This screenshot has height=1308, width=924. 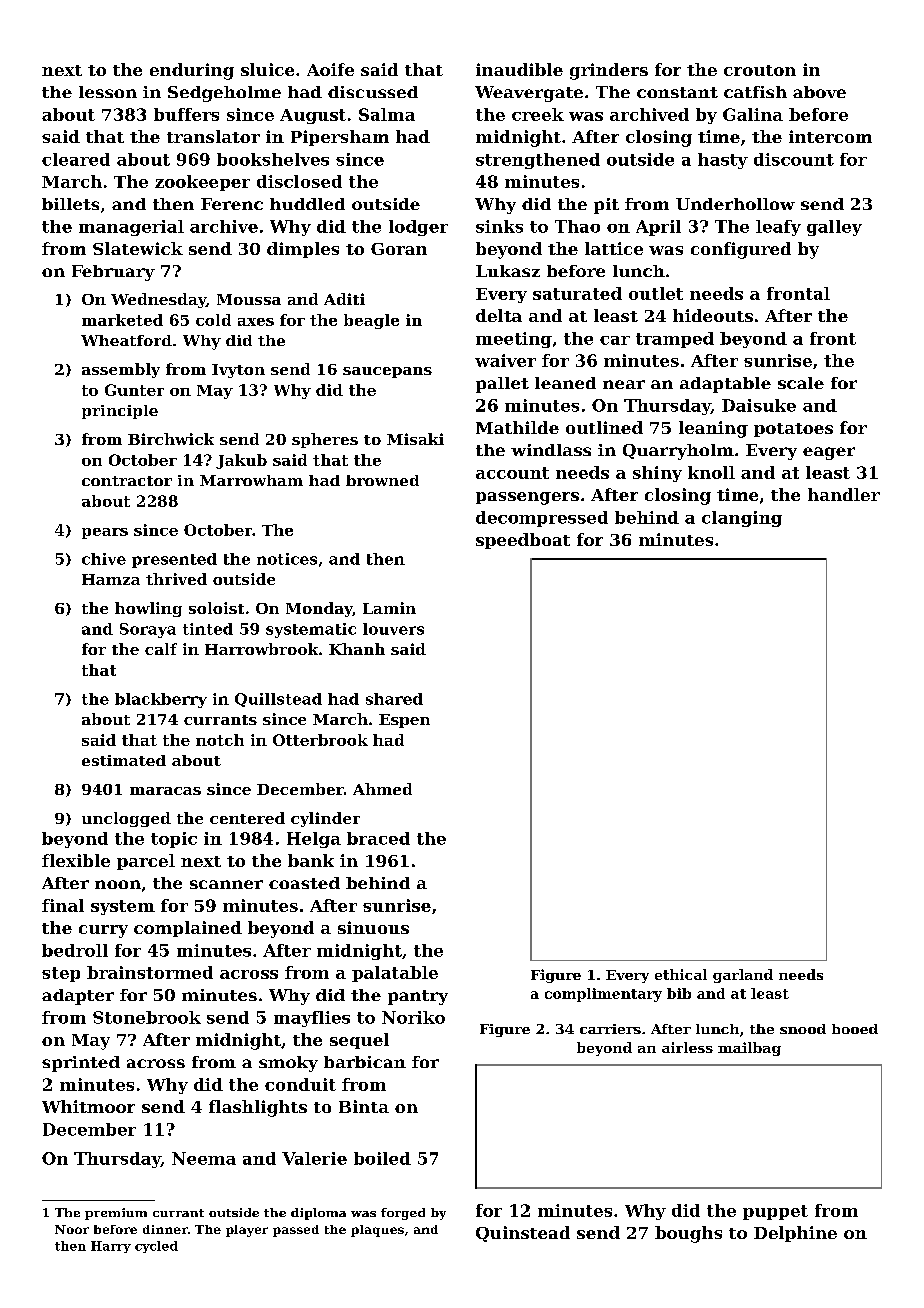 What do you see at coordinates (126, 340) in the screenshot?
I see `Wheatford` at bounding box center [126, 340].
